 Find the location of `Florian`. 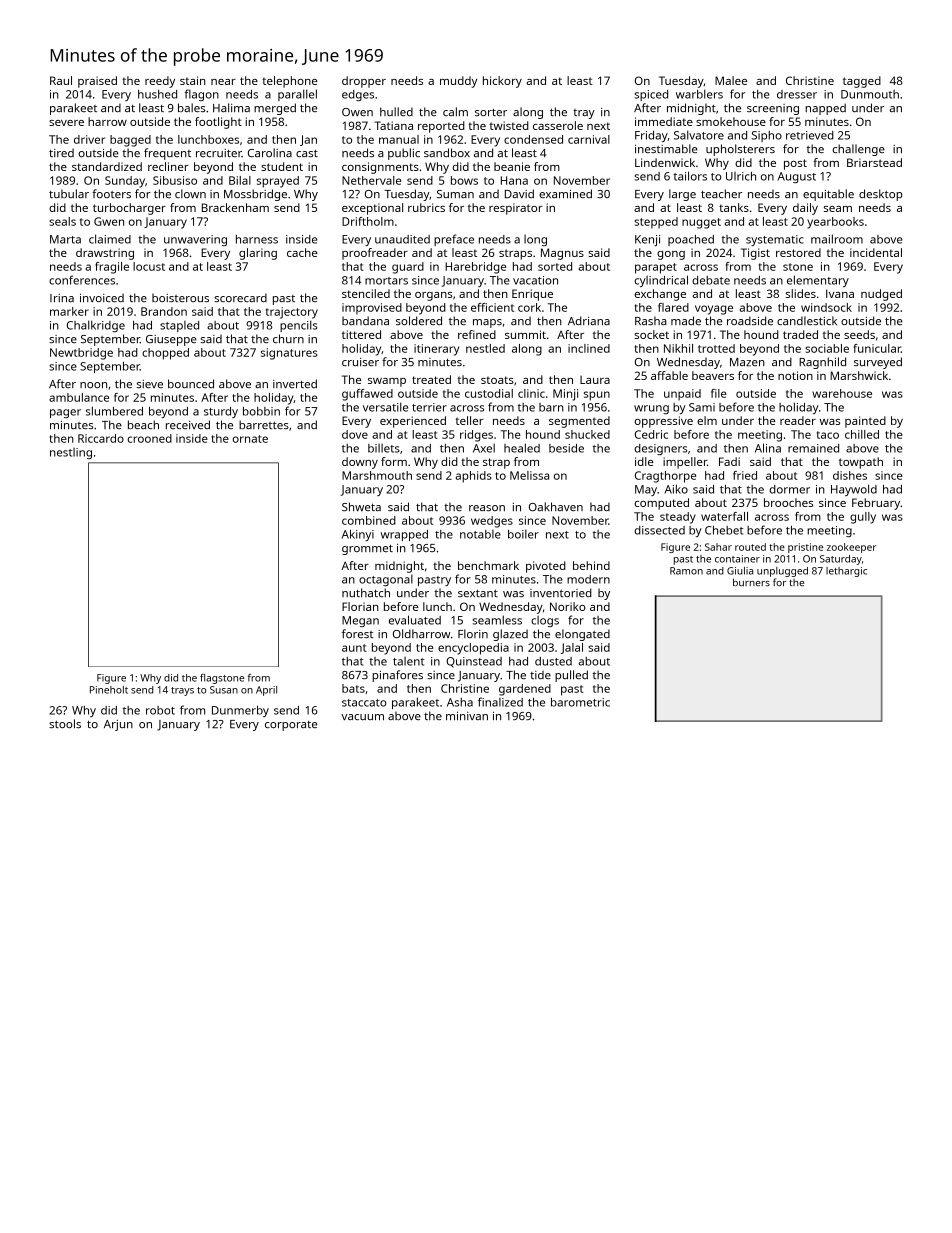

Florian is located at coordinates (360, 606).
